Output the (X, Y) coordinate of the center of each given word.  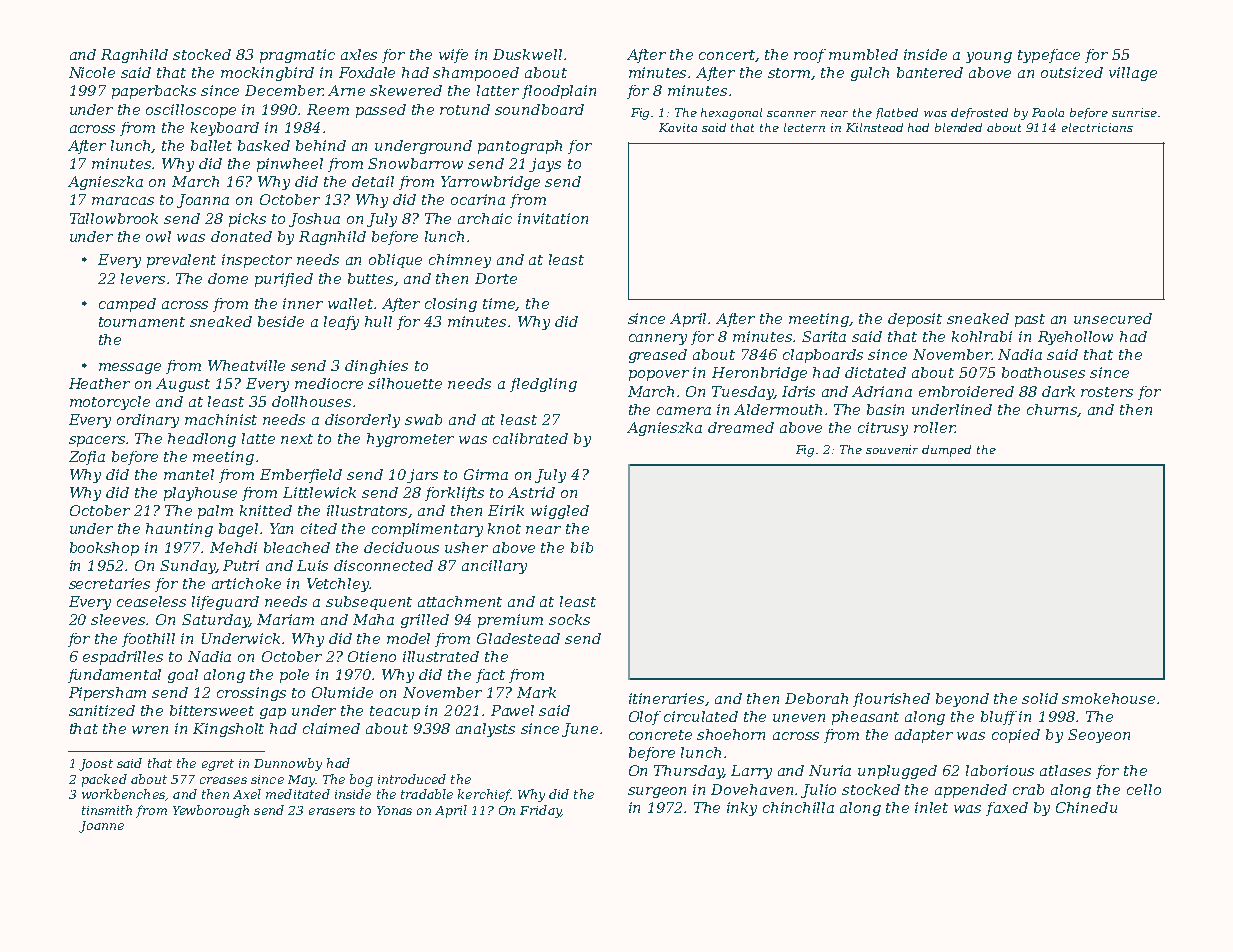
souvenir (892, 449)
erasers (332, 811)
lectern (804, 127)
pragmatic (297, 56)
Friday (540, 811)
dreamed (741, 427)
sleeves (119, 619)
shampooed (476, 74)
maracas (123, 201)
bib (582, 547)
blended (958, 127)
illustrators (368, 511)
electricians (1097, 127)
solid (1040, 698)
